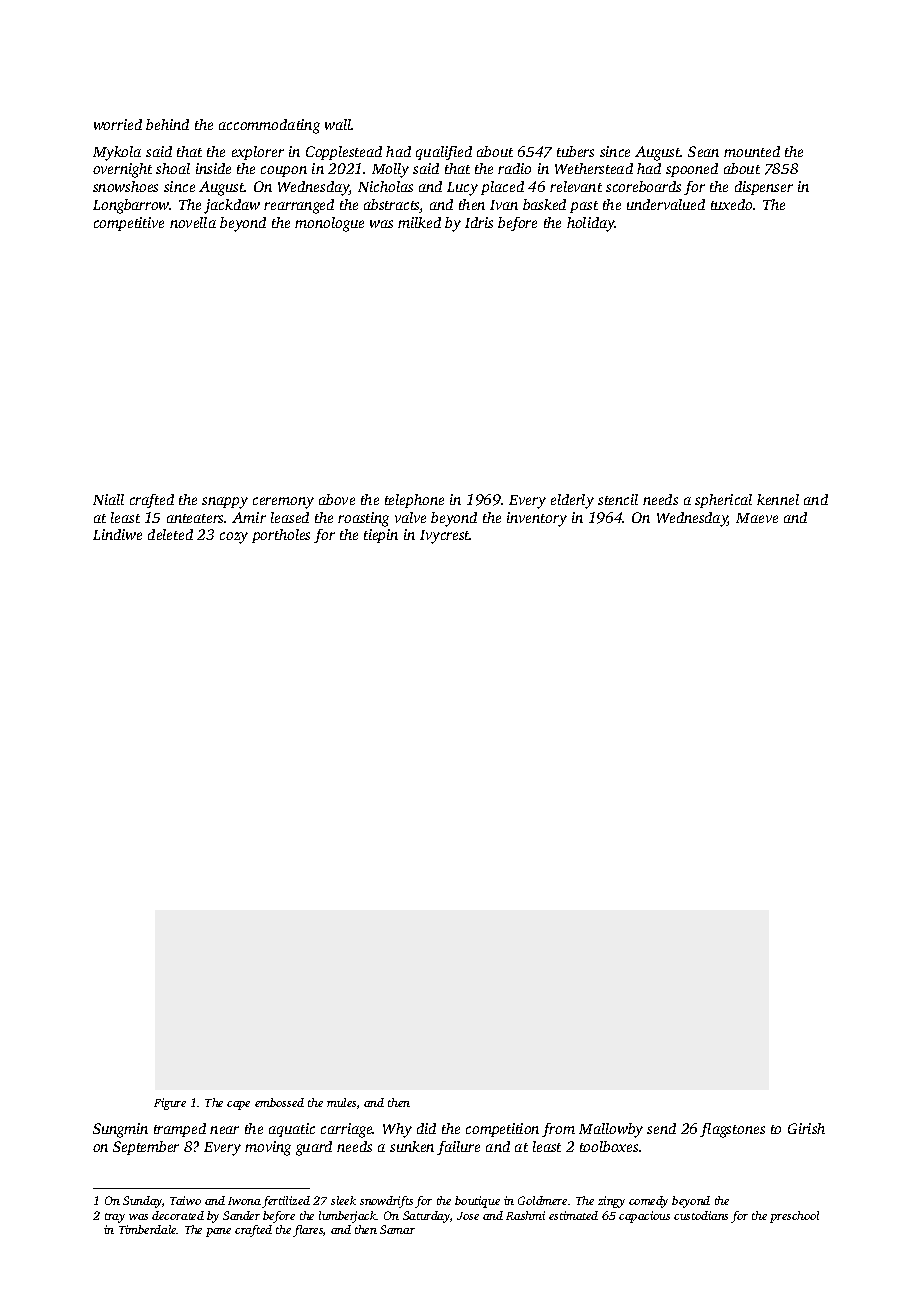 Image resolution: width=924 pixels, height=1308 pixels. What do you see at coordinates (661, 1128) in the image?
I see `send` at bounding box center [661, 1128].
